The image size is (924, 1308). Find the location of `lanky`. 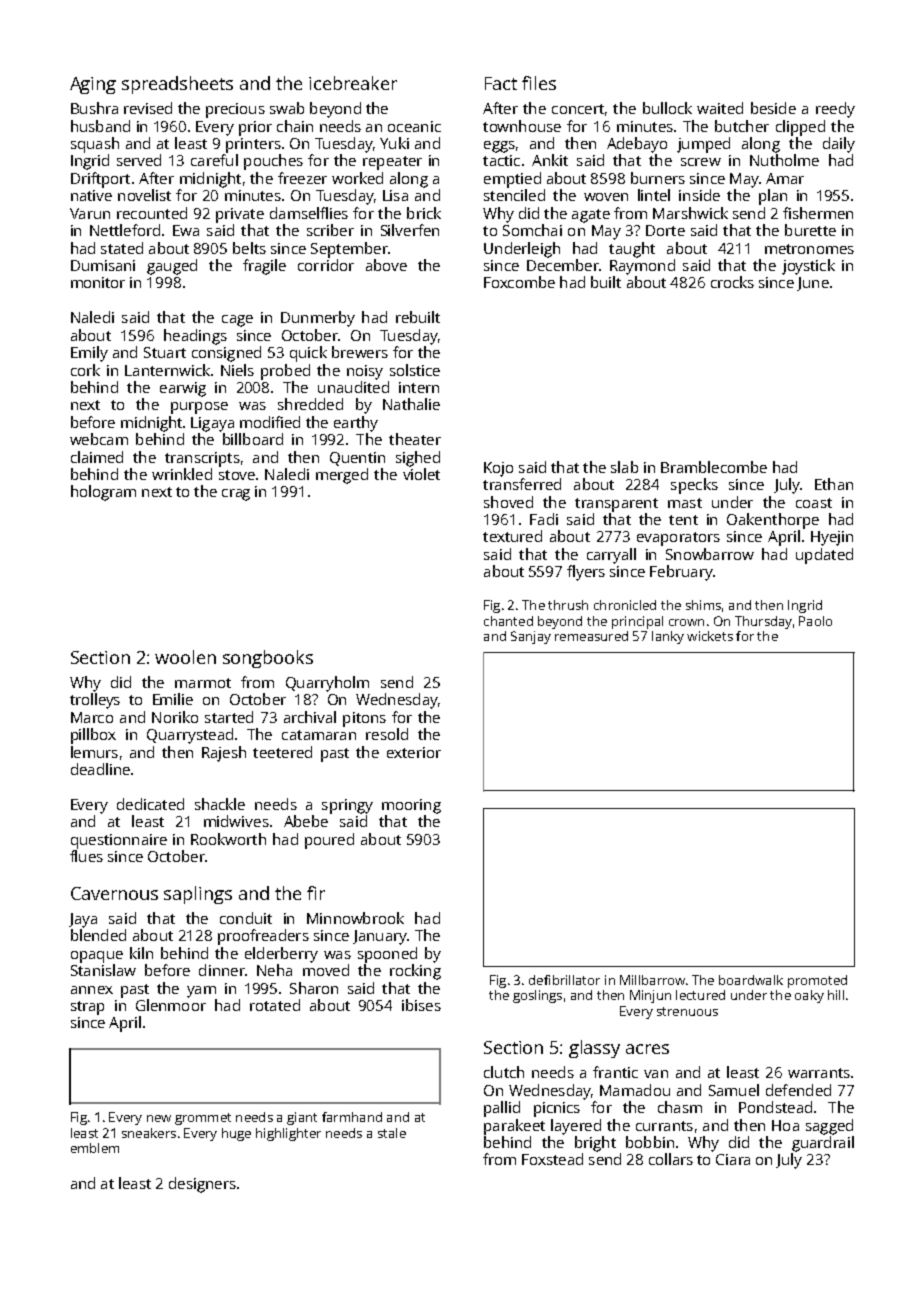

lanky is located at coordinates (668, 637).
